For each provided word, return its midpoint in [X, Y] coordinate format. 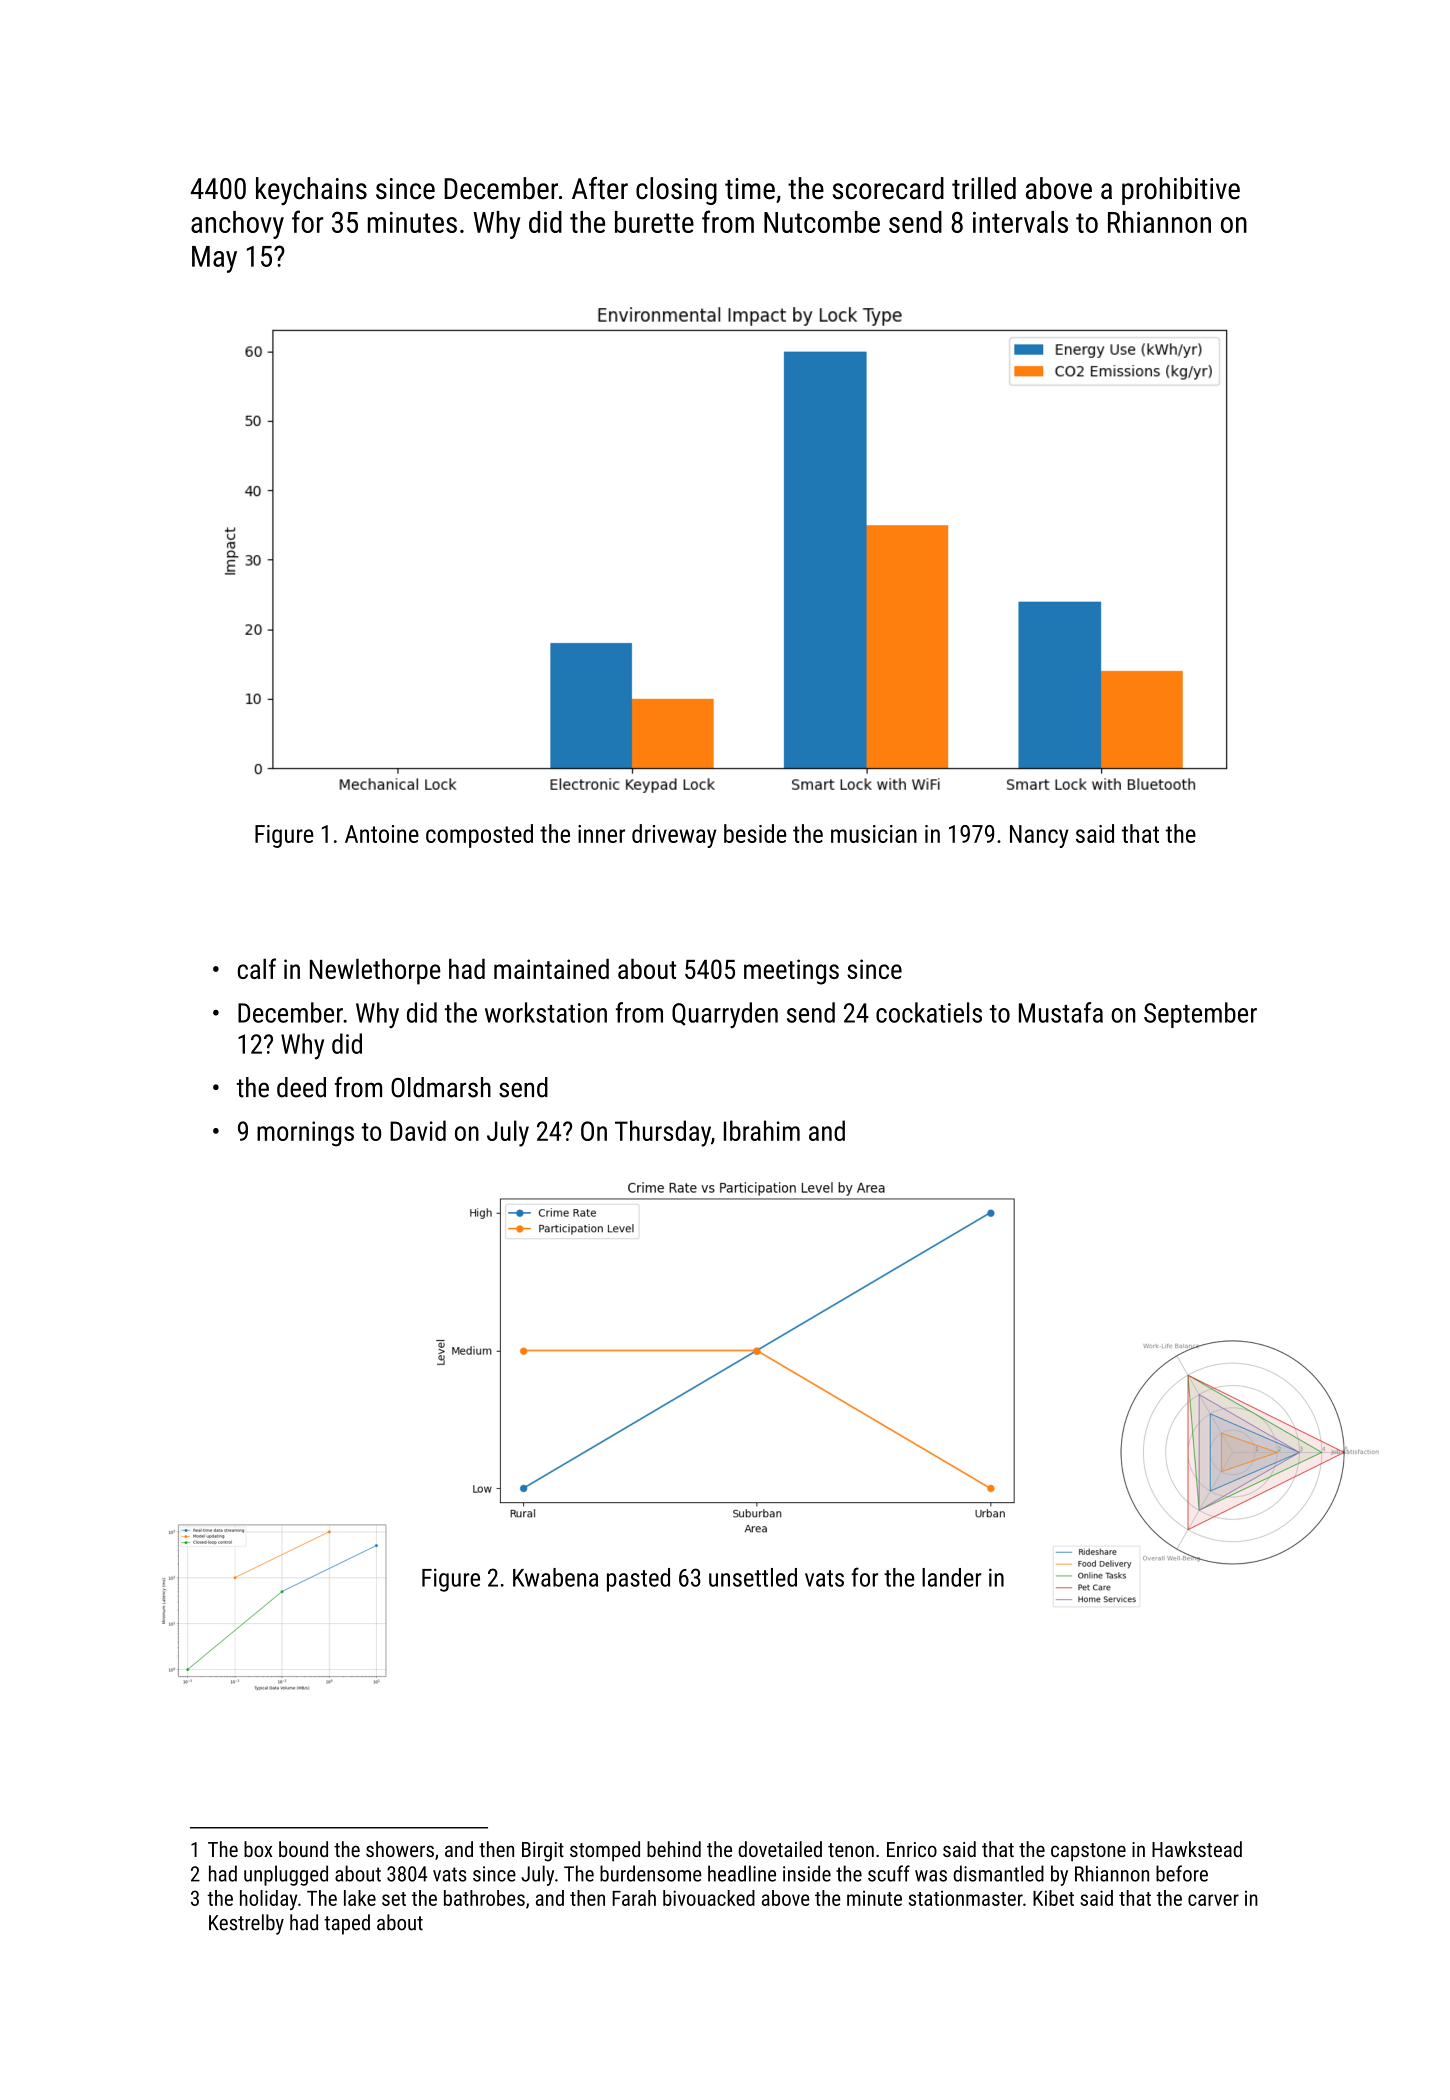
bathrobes [484, 1898]
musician [874, 834]
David [418, 1130]
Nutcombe [822, 222]
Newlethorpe [375, 971]
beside [755, 833]
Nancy [1039, 836]
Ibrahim [762, 1130]
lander [952, 1577]
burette [654, 222]
